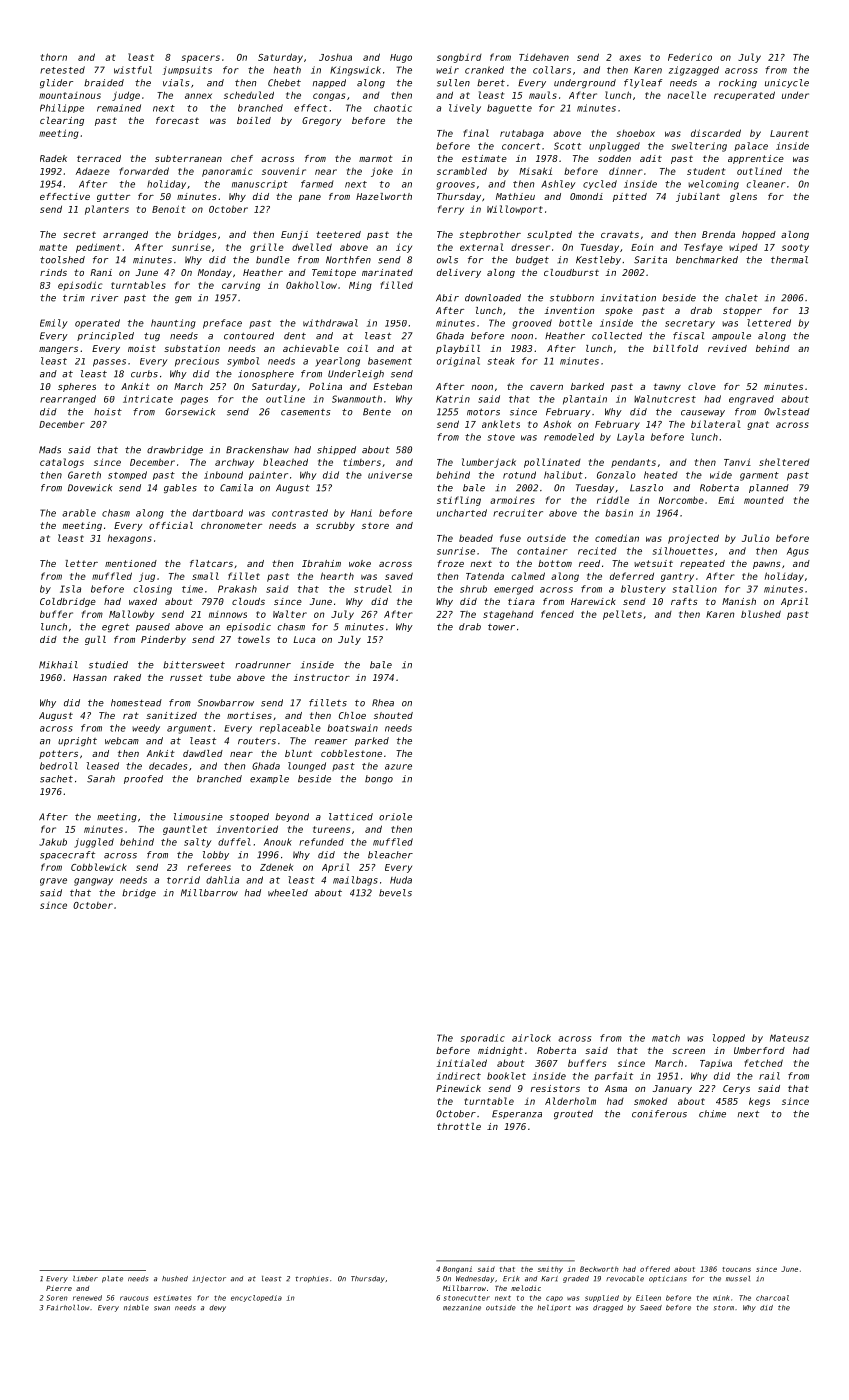 This screenshot has height=1400, width=849. I want to click on Tidehaven, so click(544, 57).
